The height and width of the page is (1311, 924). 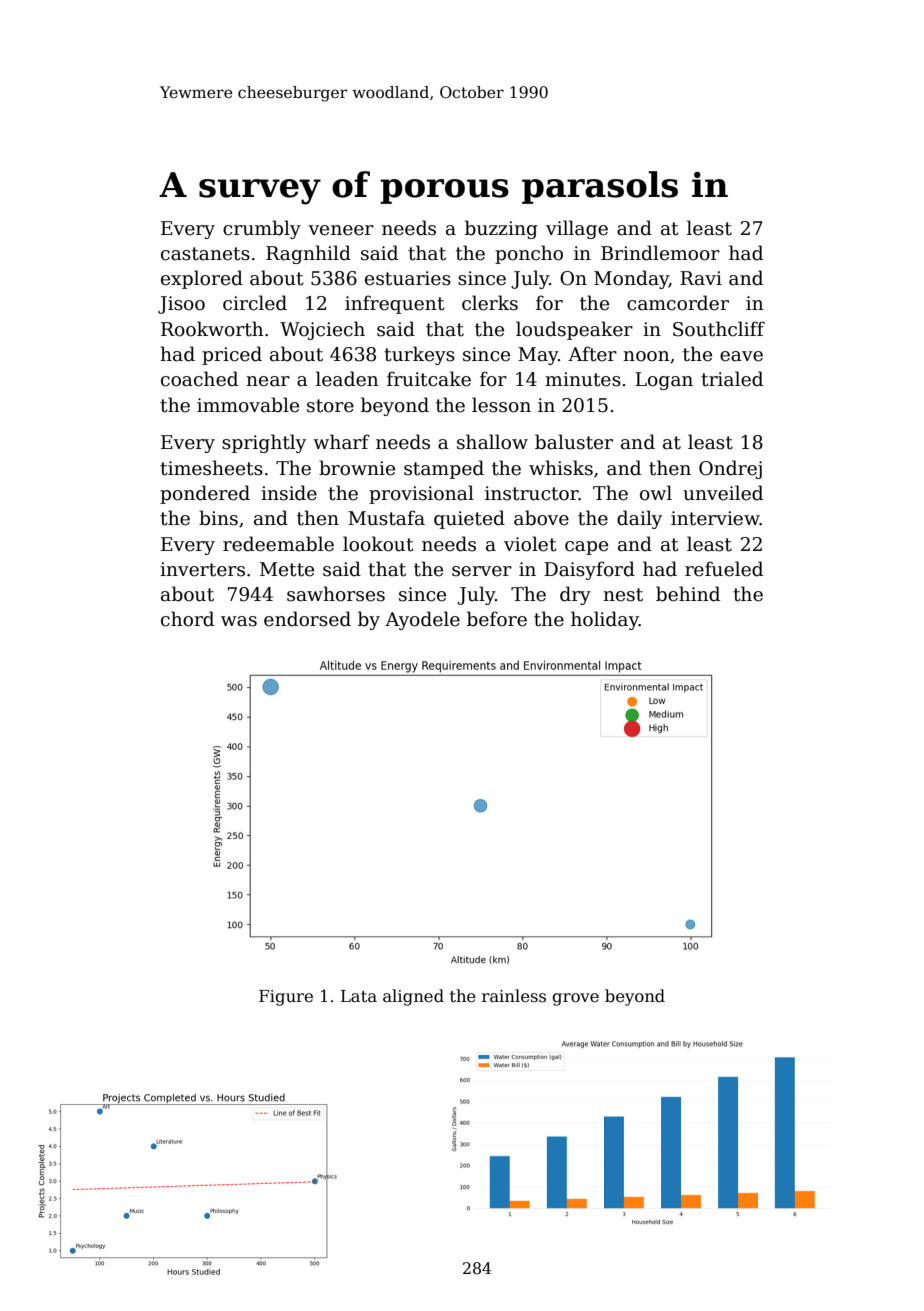 I want to click on endorsed, so click(x=307, y=619).
